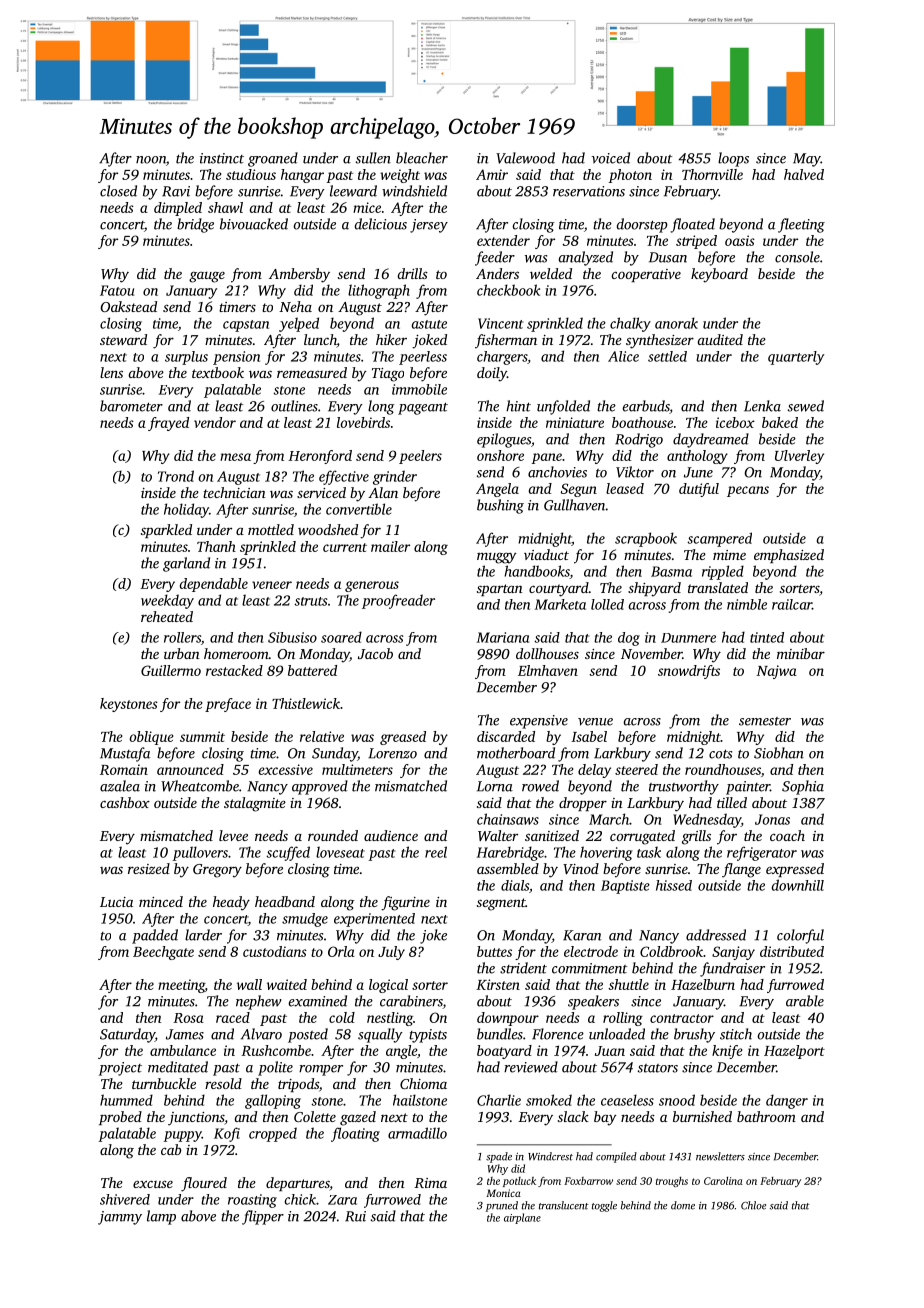 This screenshot has height=1308, width=924. I want to click on scuffed, so click(288, 853).
